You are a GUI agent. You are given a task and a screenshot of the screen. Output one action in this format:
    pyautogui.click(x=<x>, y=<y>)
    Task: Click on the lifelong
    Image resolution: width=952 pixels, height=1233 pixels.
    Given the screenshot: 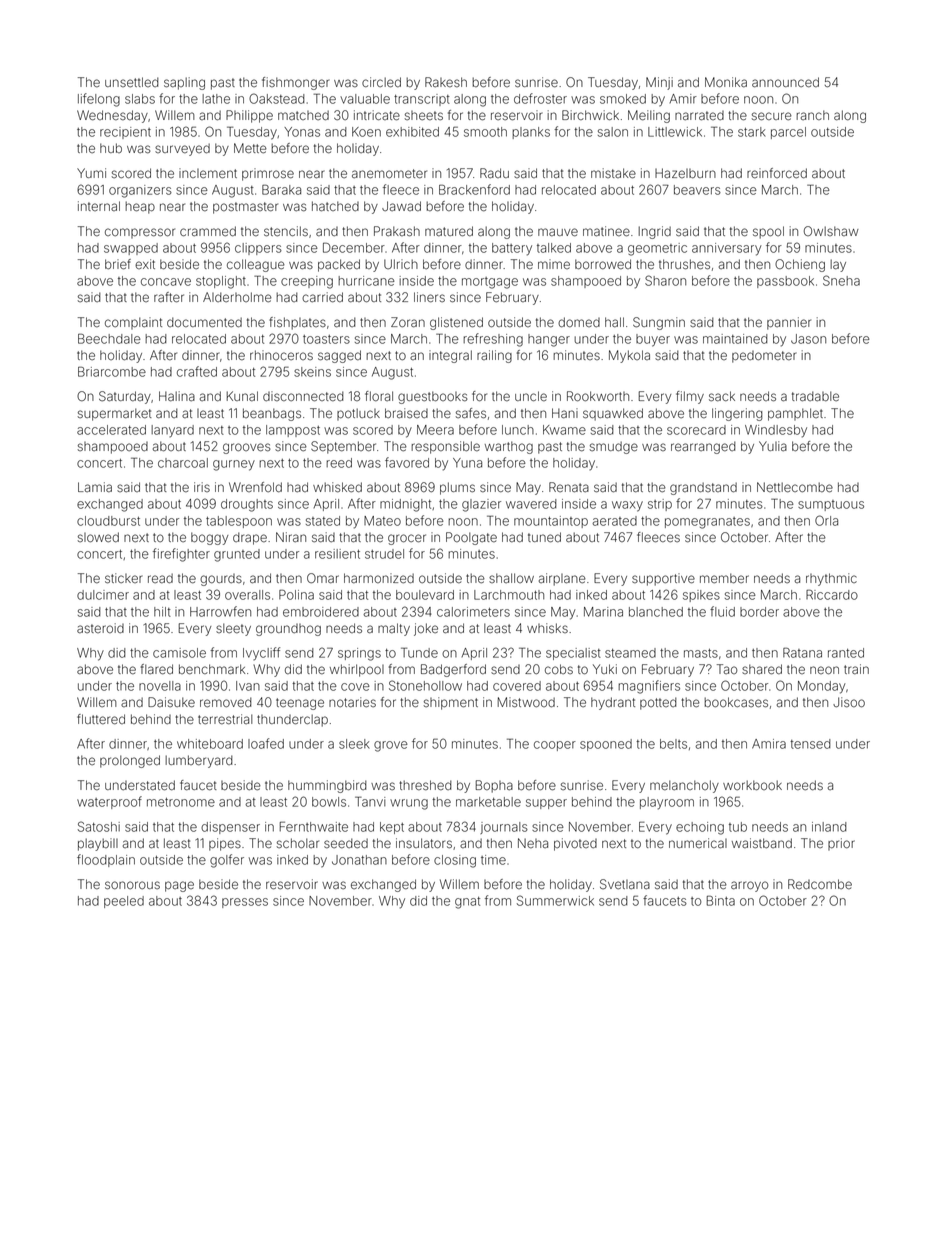 What is the action you would take?
    pyautogui.click(x=99, y=100)
